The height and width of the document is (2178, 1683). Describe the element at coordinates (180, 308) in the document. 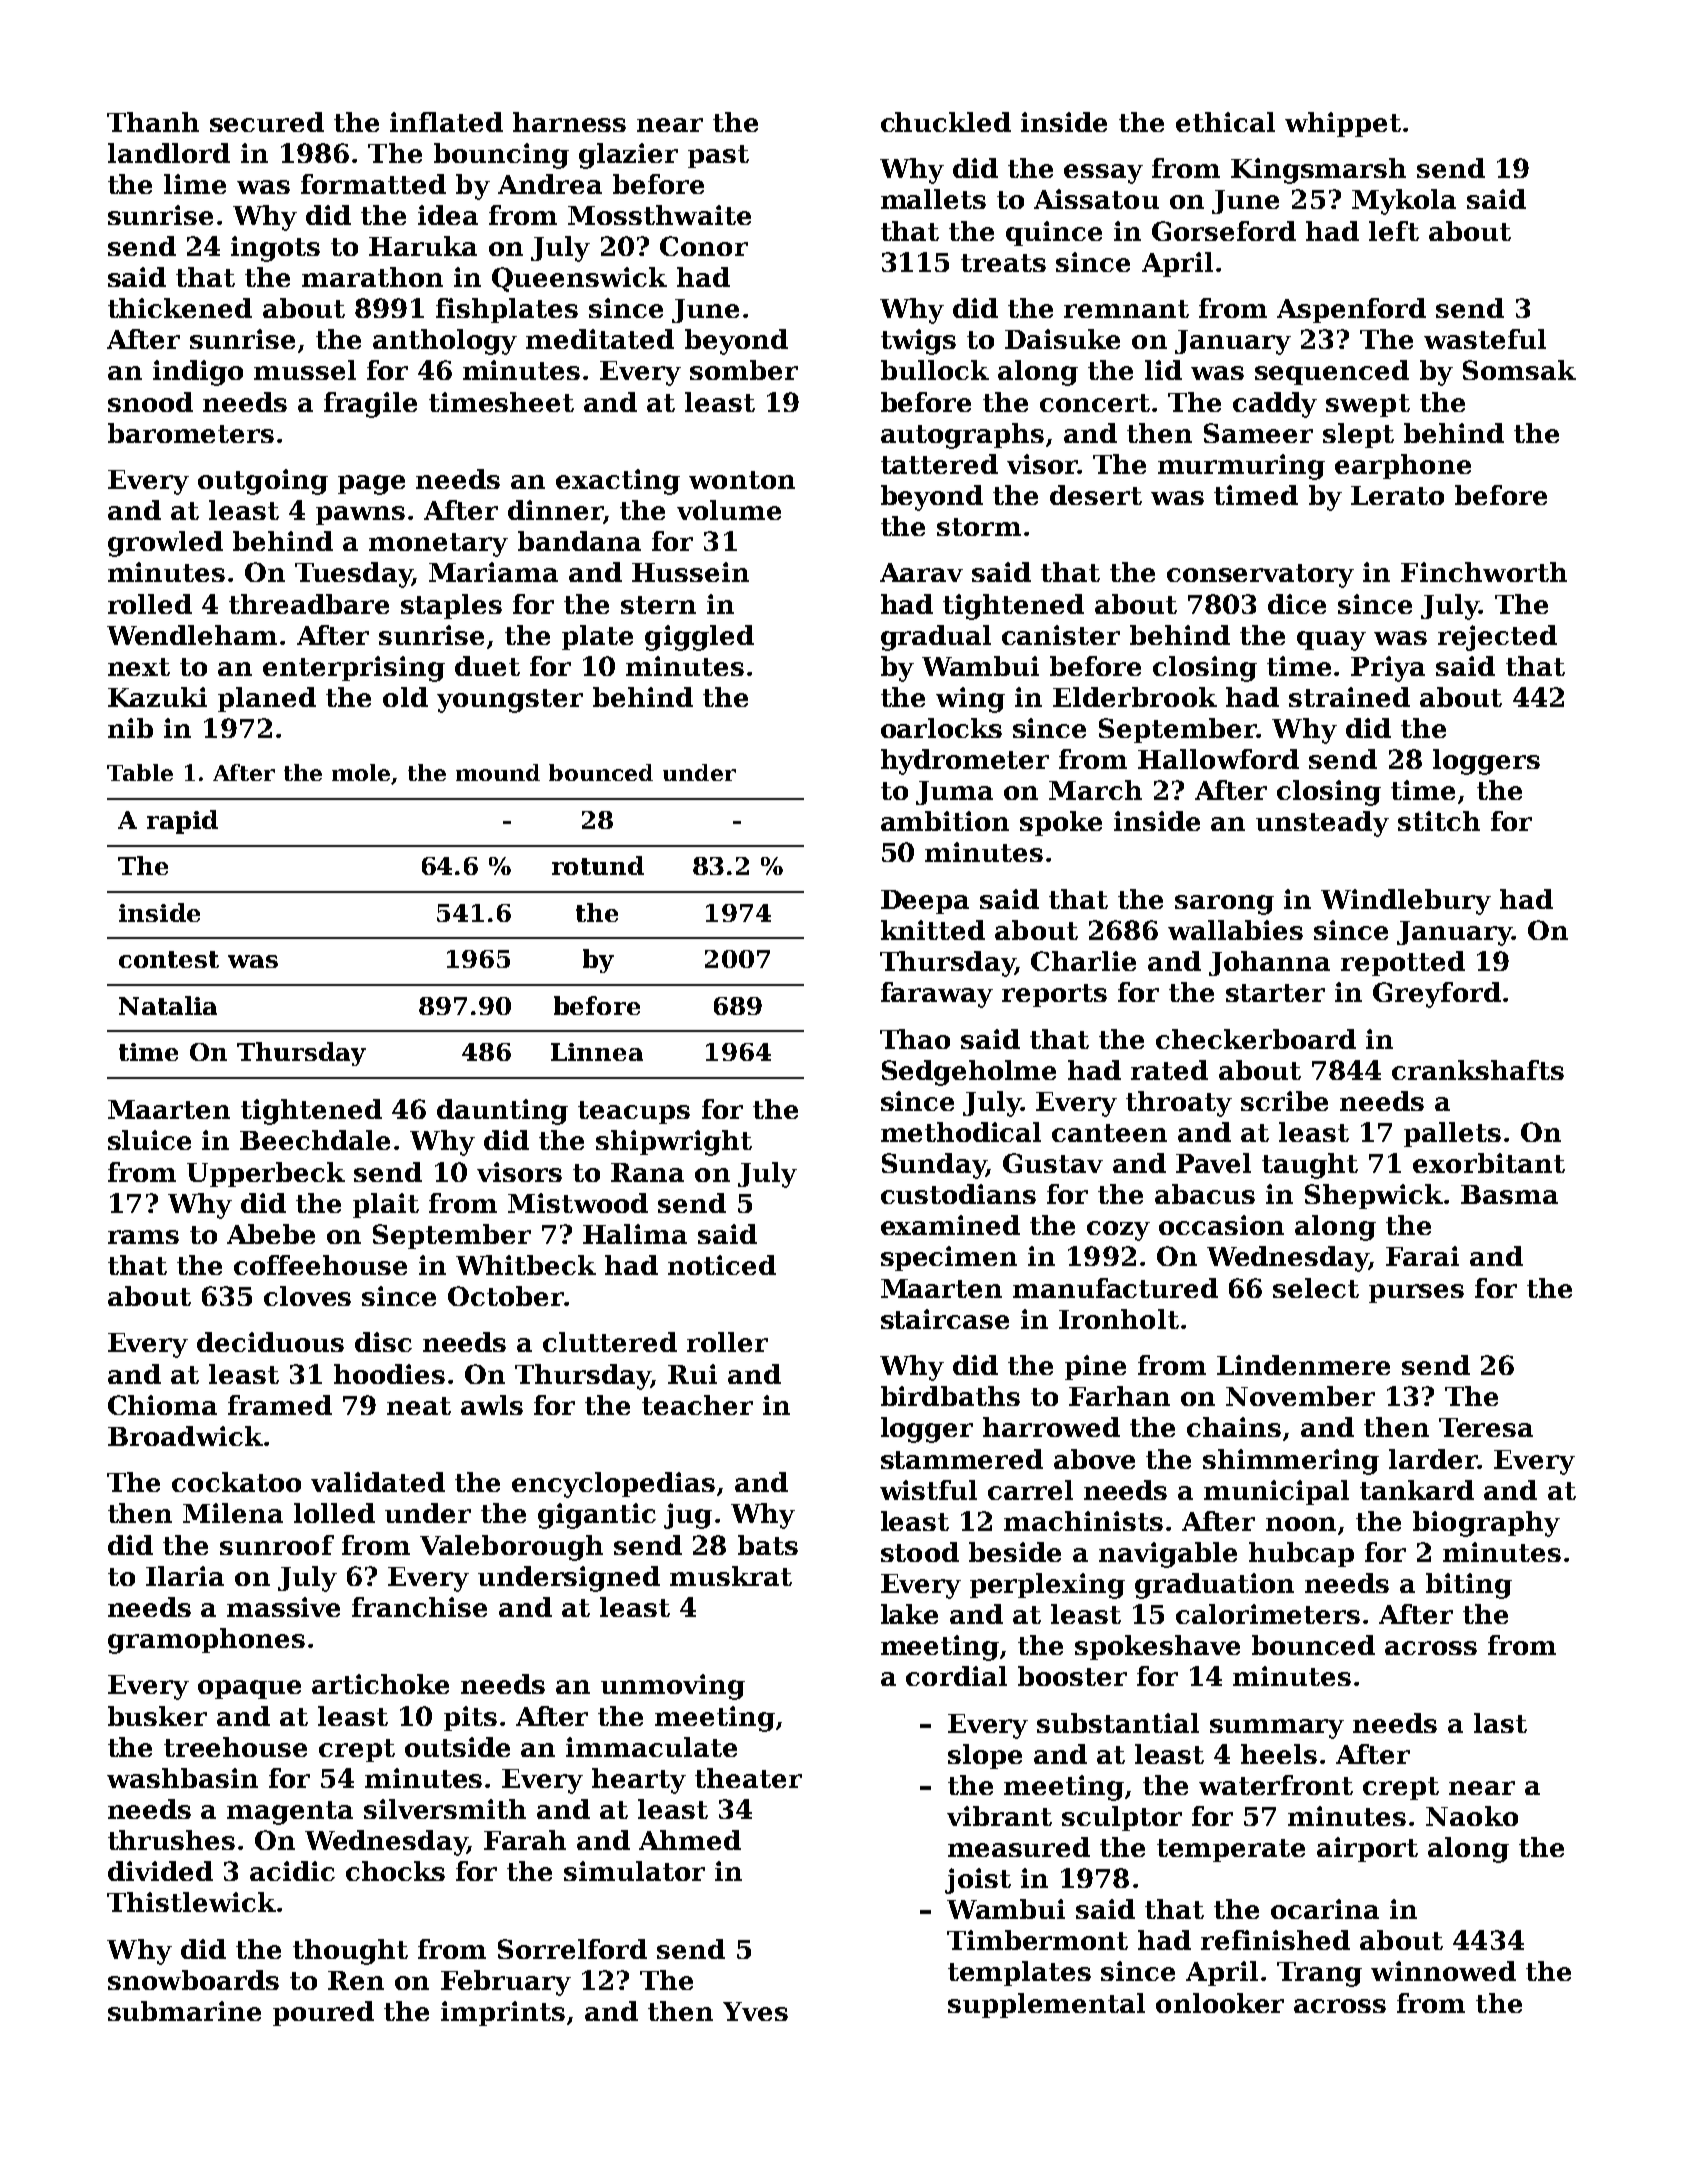

I see `thickened` at that location.
